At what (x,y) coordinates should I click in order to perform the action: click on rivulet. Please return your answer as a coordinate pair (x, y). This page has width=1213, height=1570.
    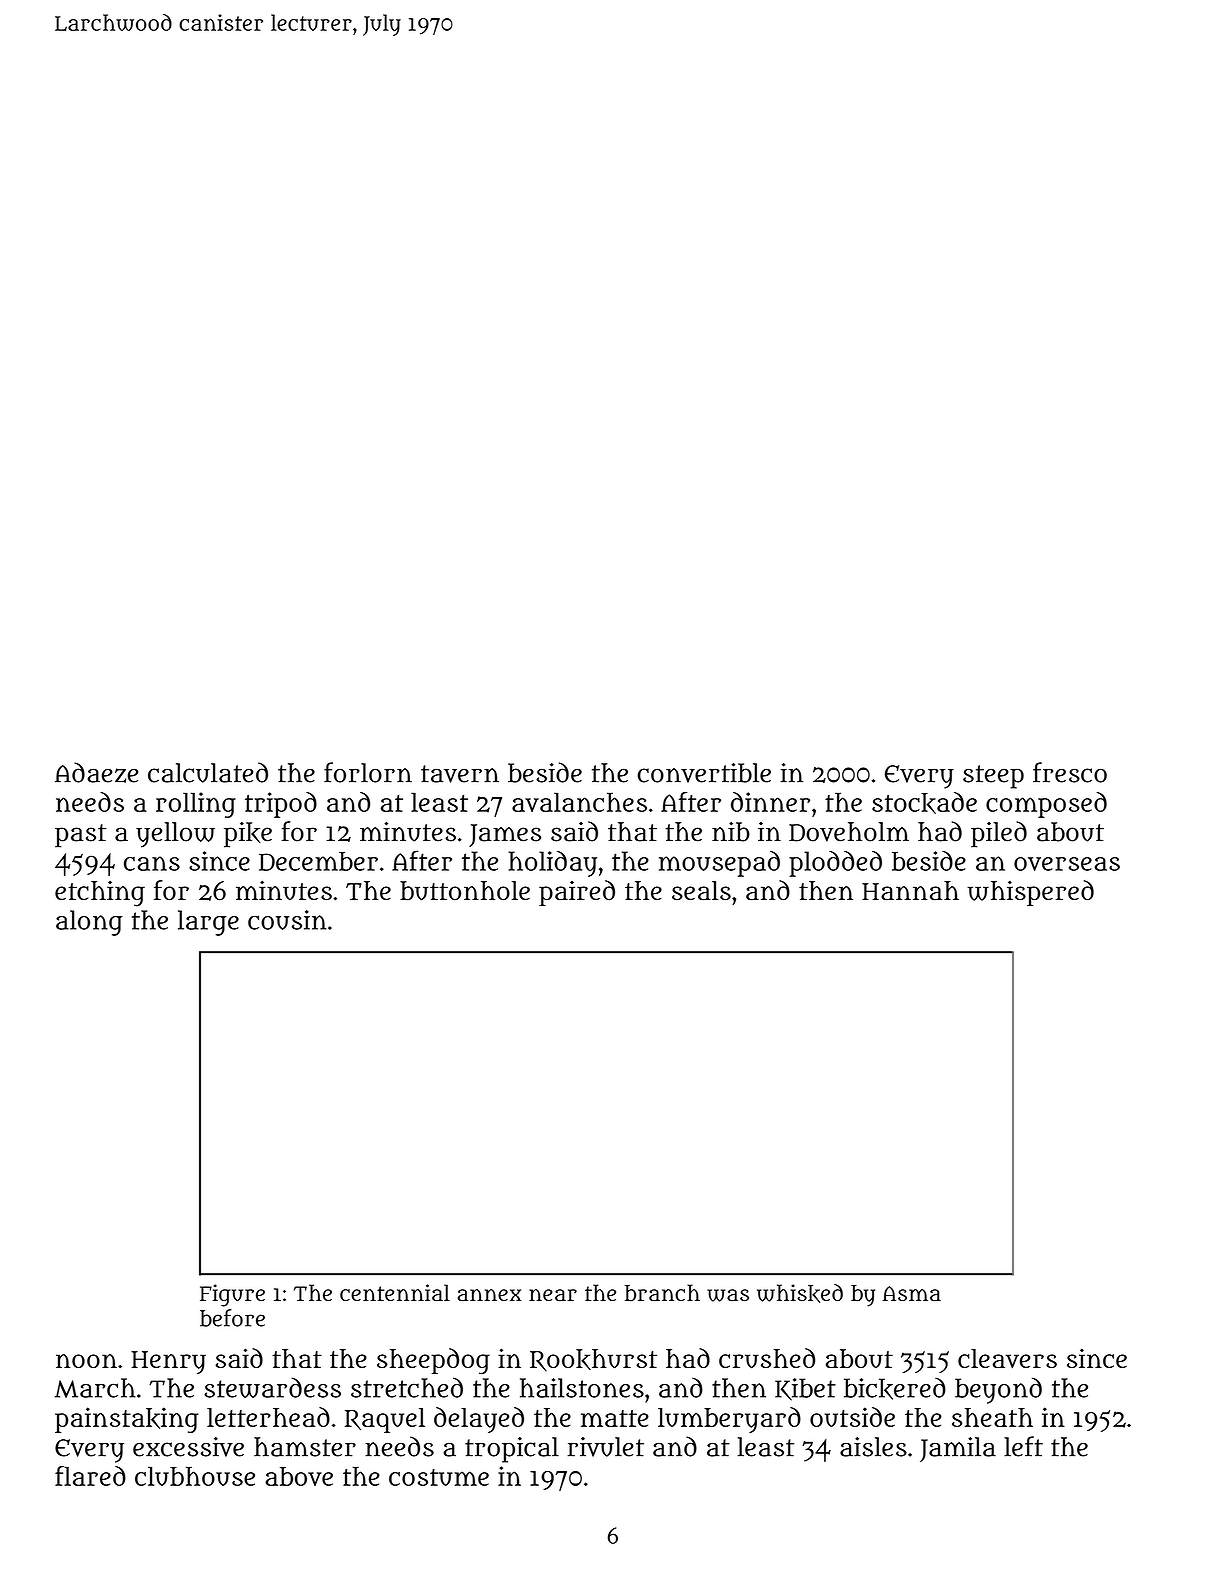
    Looking at the image, I should click on (605, 1447).
